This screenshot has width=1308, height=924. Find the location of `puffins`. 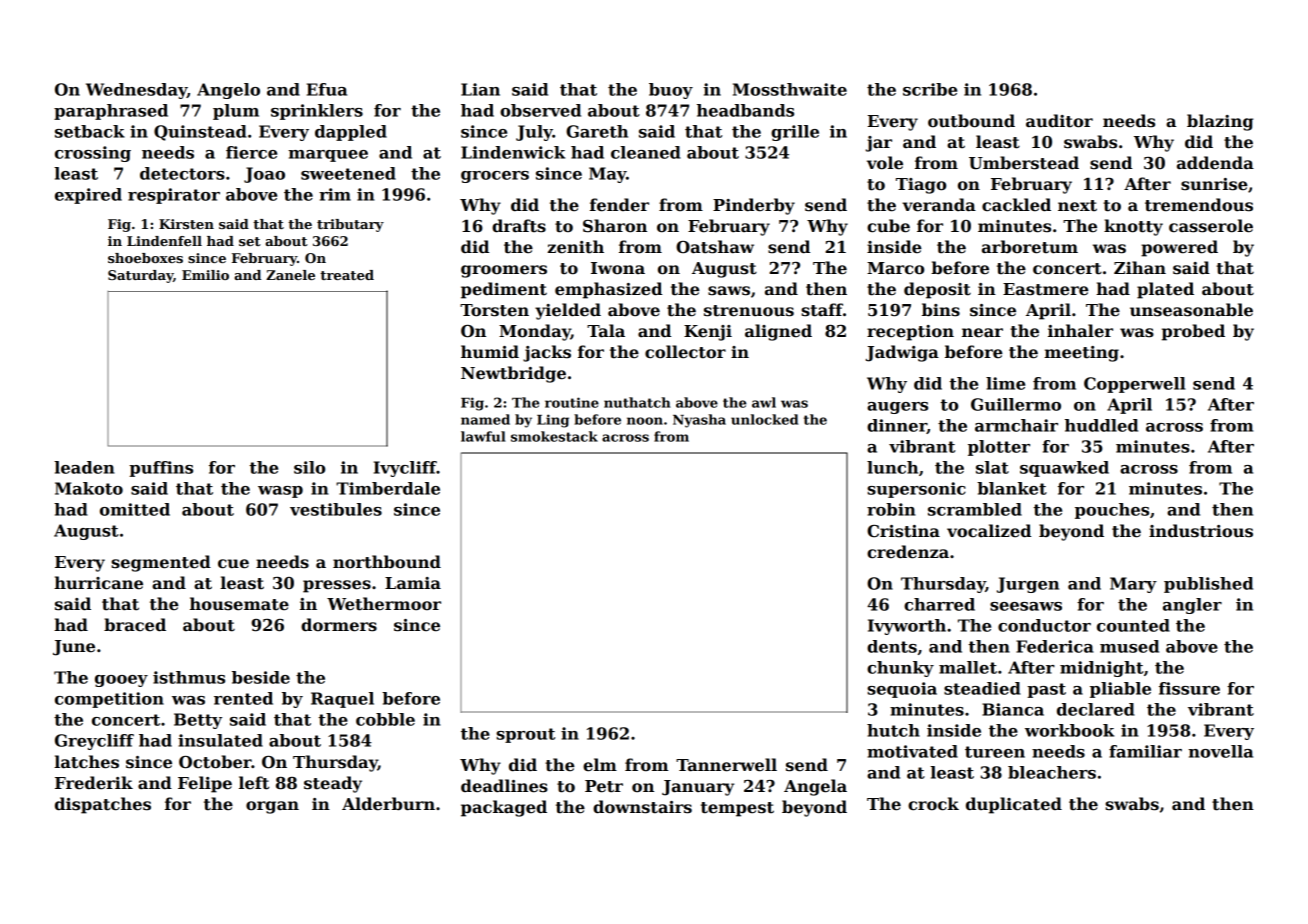

puffins is located at coordinates (161, 469).
